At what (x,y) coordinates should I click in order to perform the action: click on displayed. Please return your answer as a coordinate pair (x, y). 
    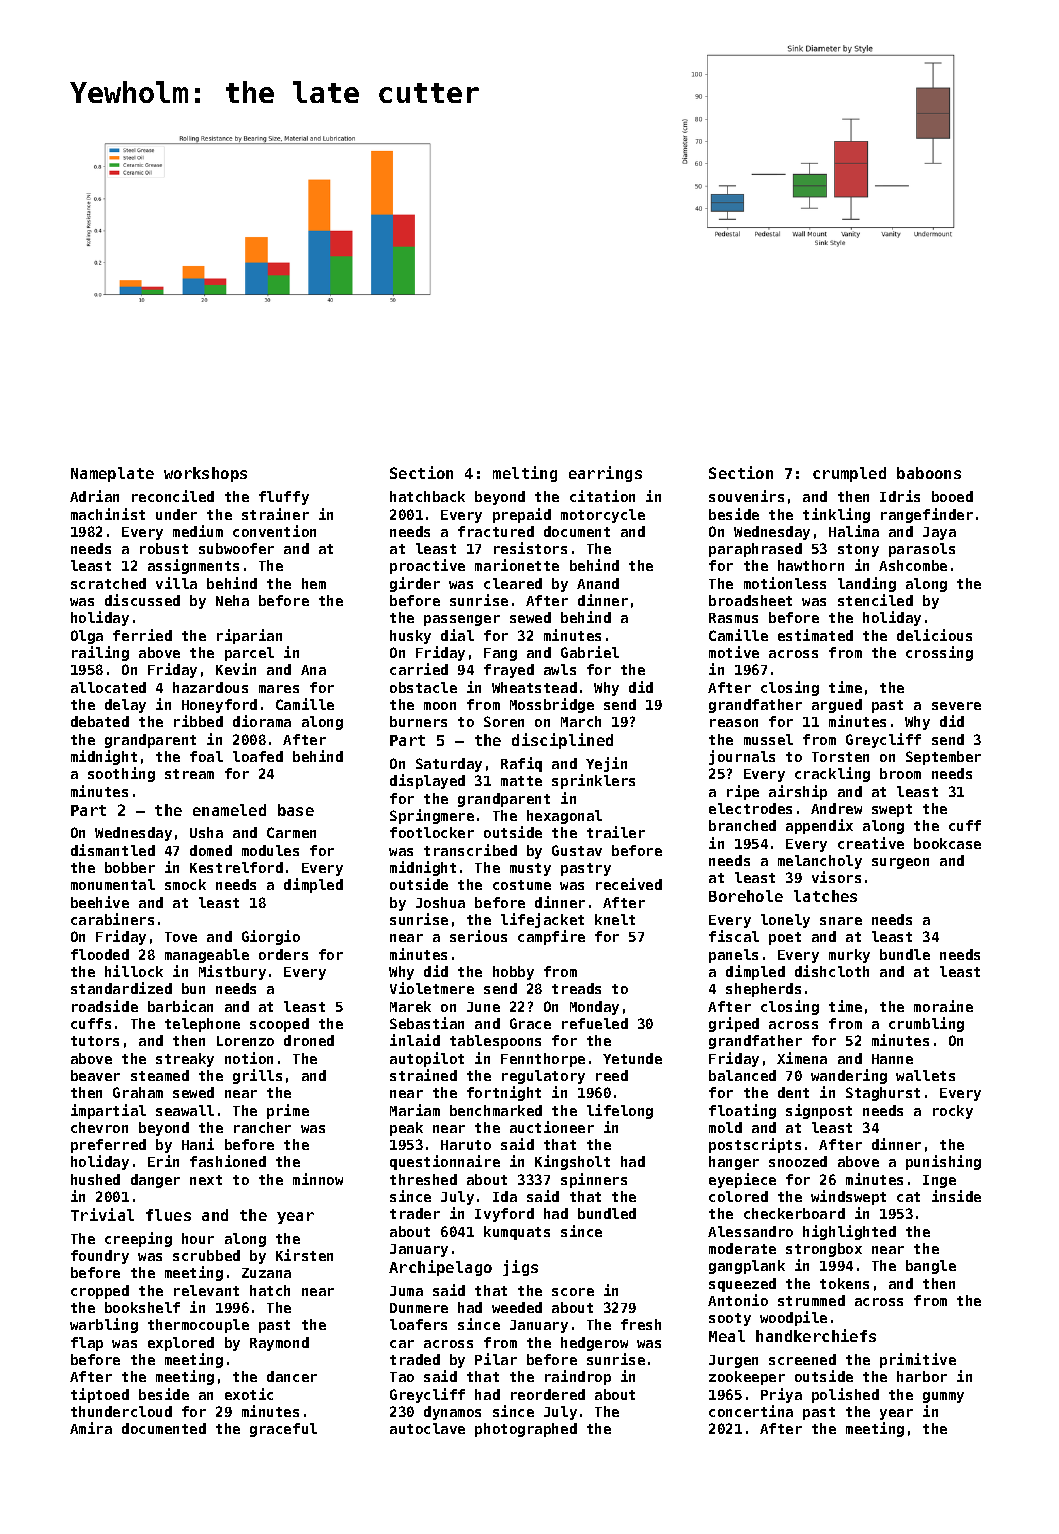
    Looking at the image, I should click on (427, 781).
